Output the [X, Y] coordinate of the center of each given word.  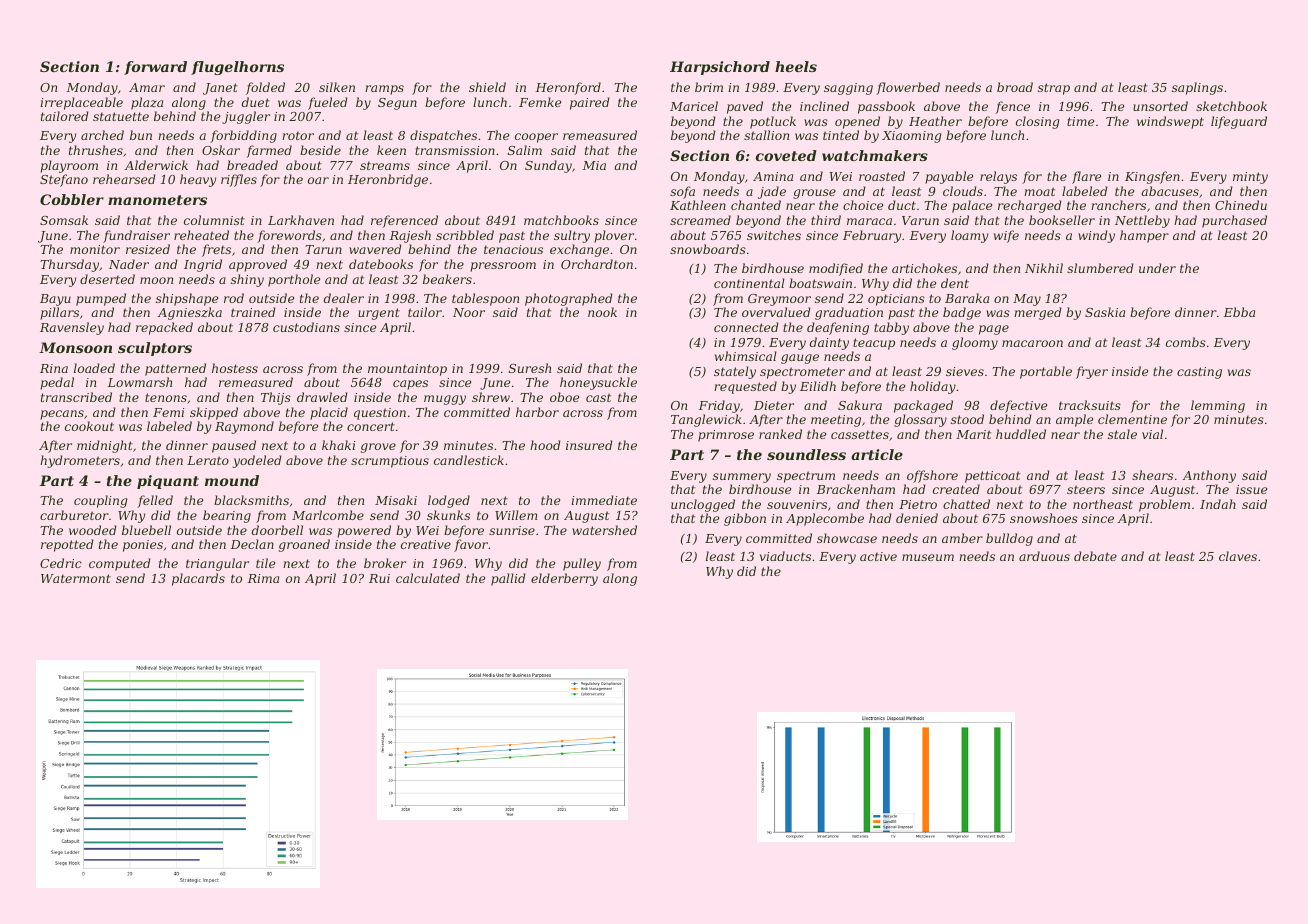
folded [265, 88]
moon [156, 280]
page [994, 330]
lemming [1218, 406]
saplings [1197, 88]
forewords [289, 236]
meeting [836, 421]
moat [1039, 191]
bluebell [146, 530]
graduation [849, 313]
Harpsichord [720, 68]
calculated [428, 578]
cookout [89, 426]
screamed [700, 220]
